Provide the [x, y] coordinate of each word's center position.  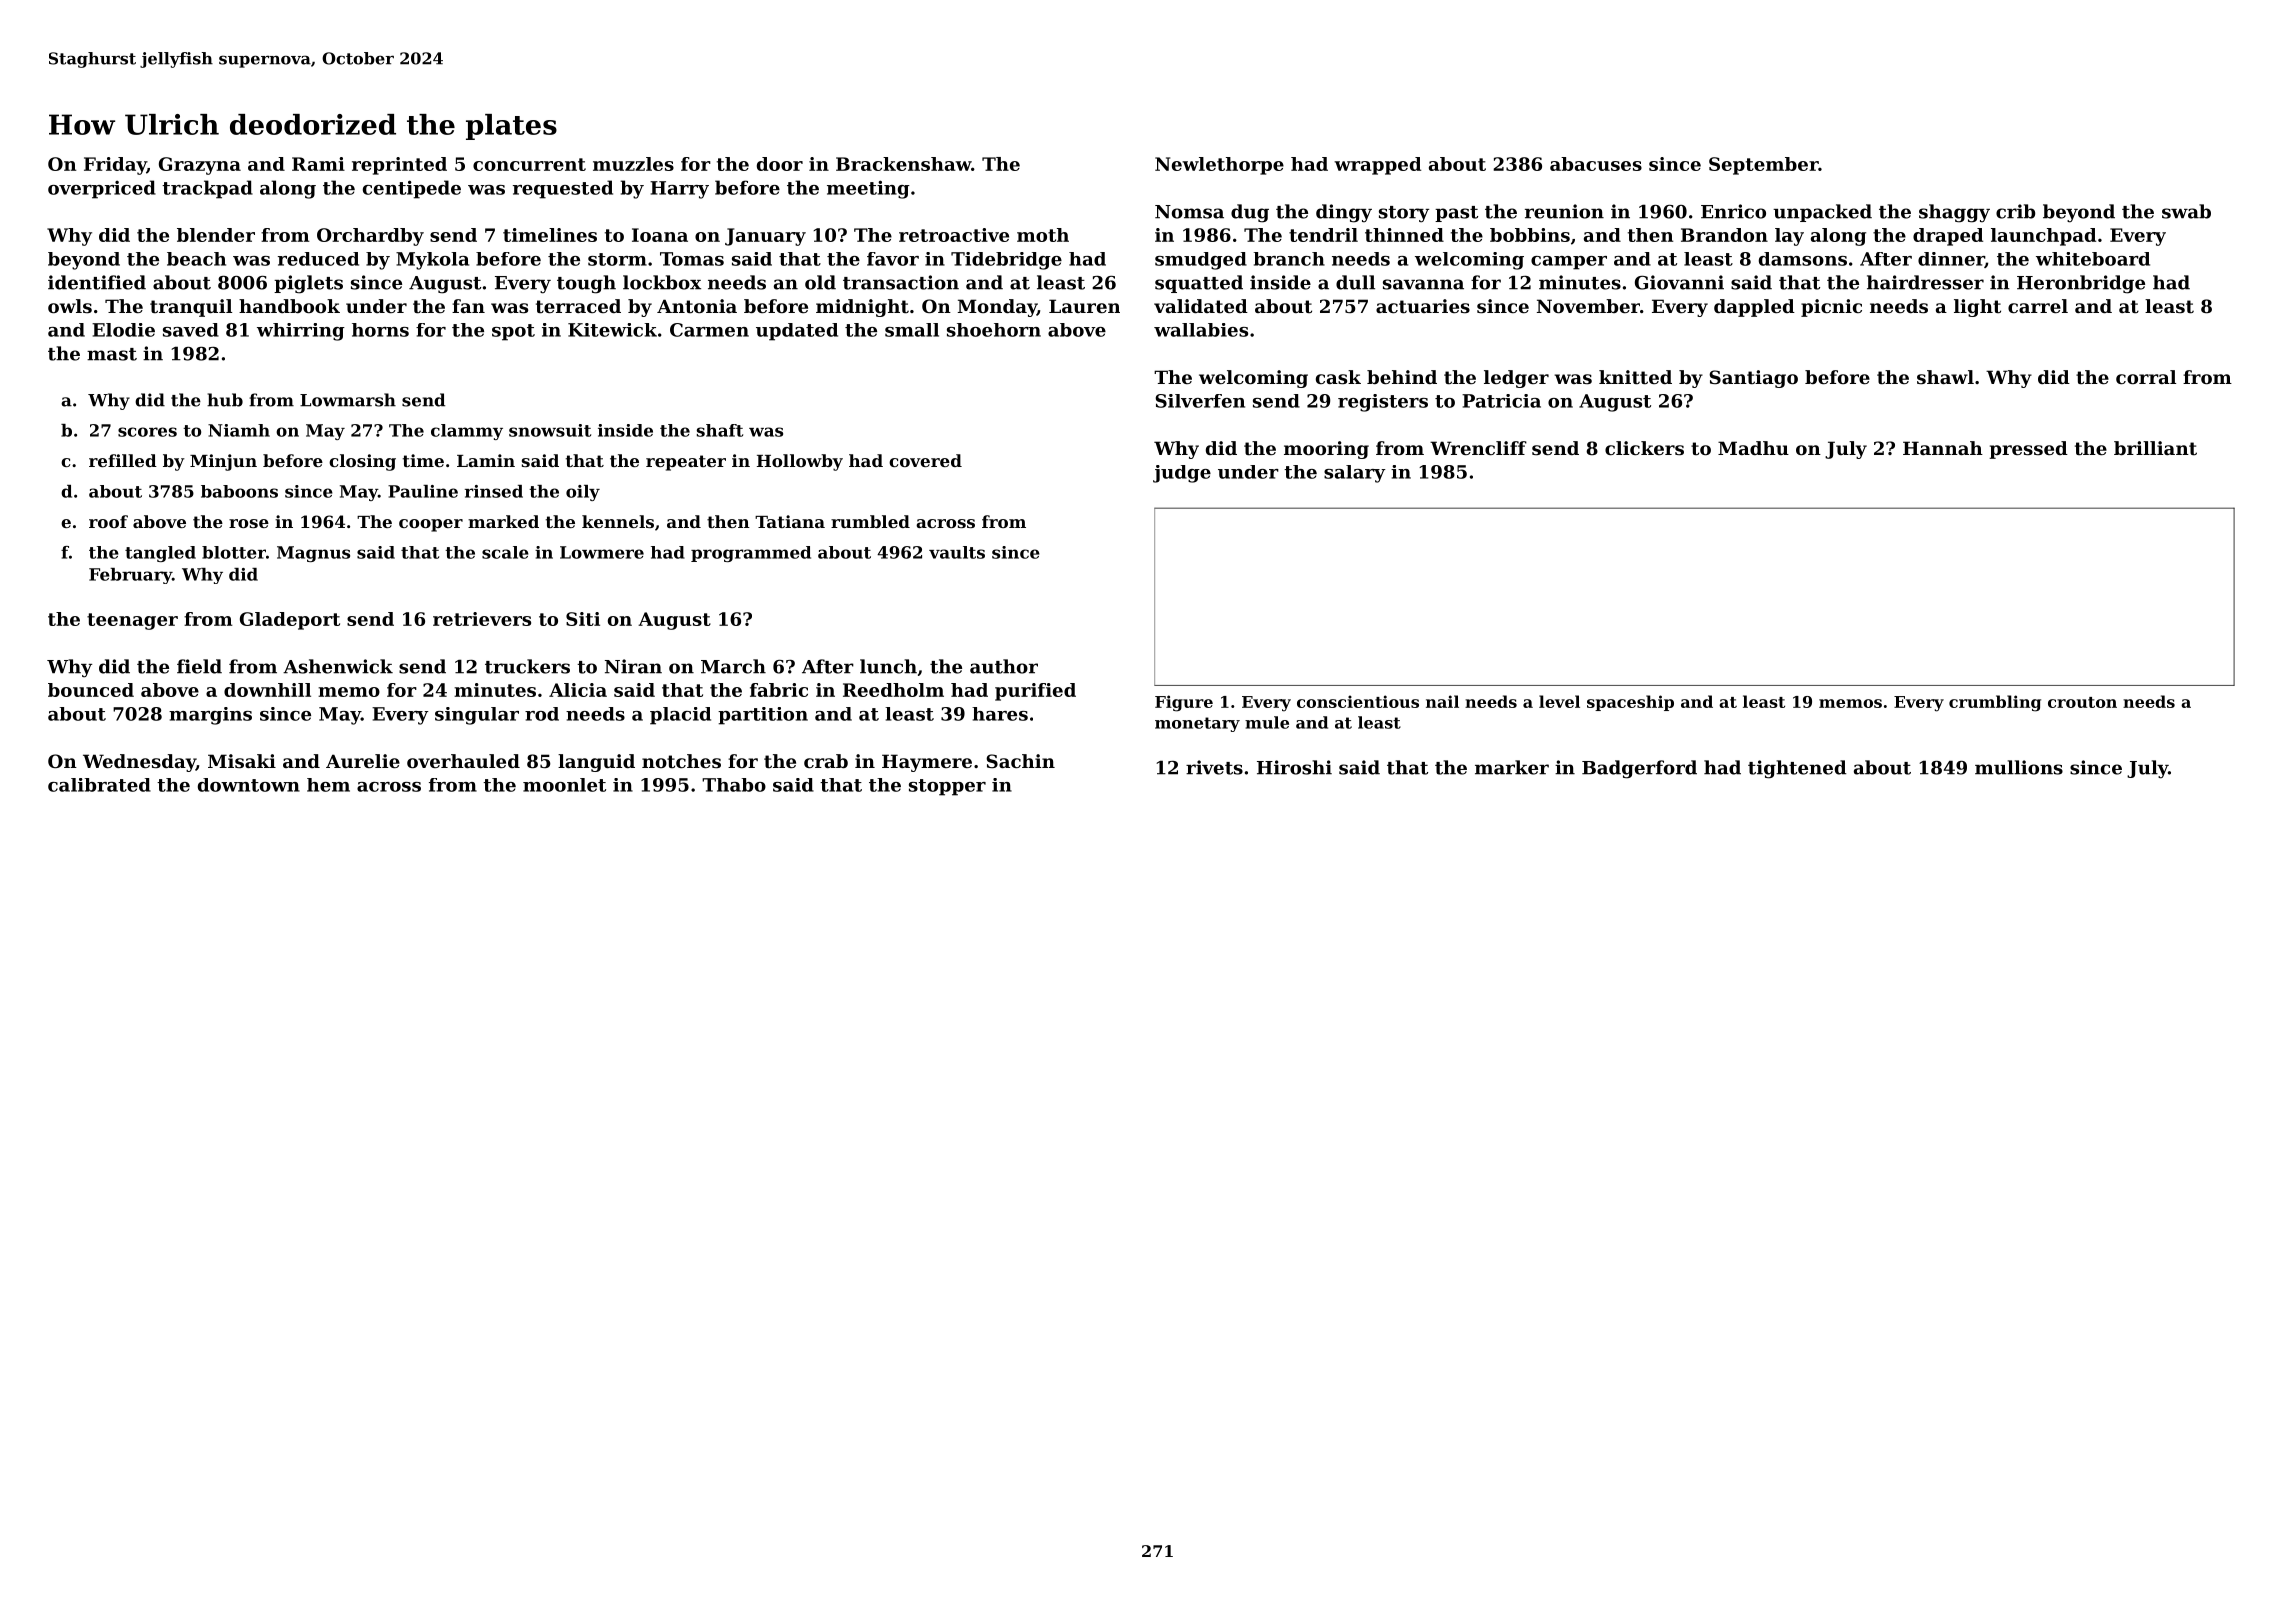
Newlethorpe [1219, 166]
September [1763, 166]
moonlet [564, 785]
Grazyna [200, 166]
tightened [1797, 769]
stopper [947, 787]
